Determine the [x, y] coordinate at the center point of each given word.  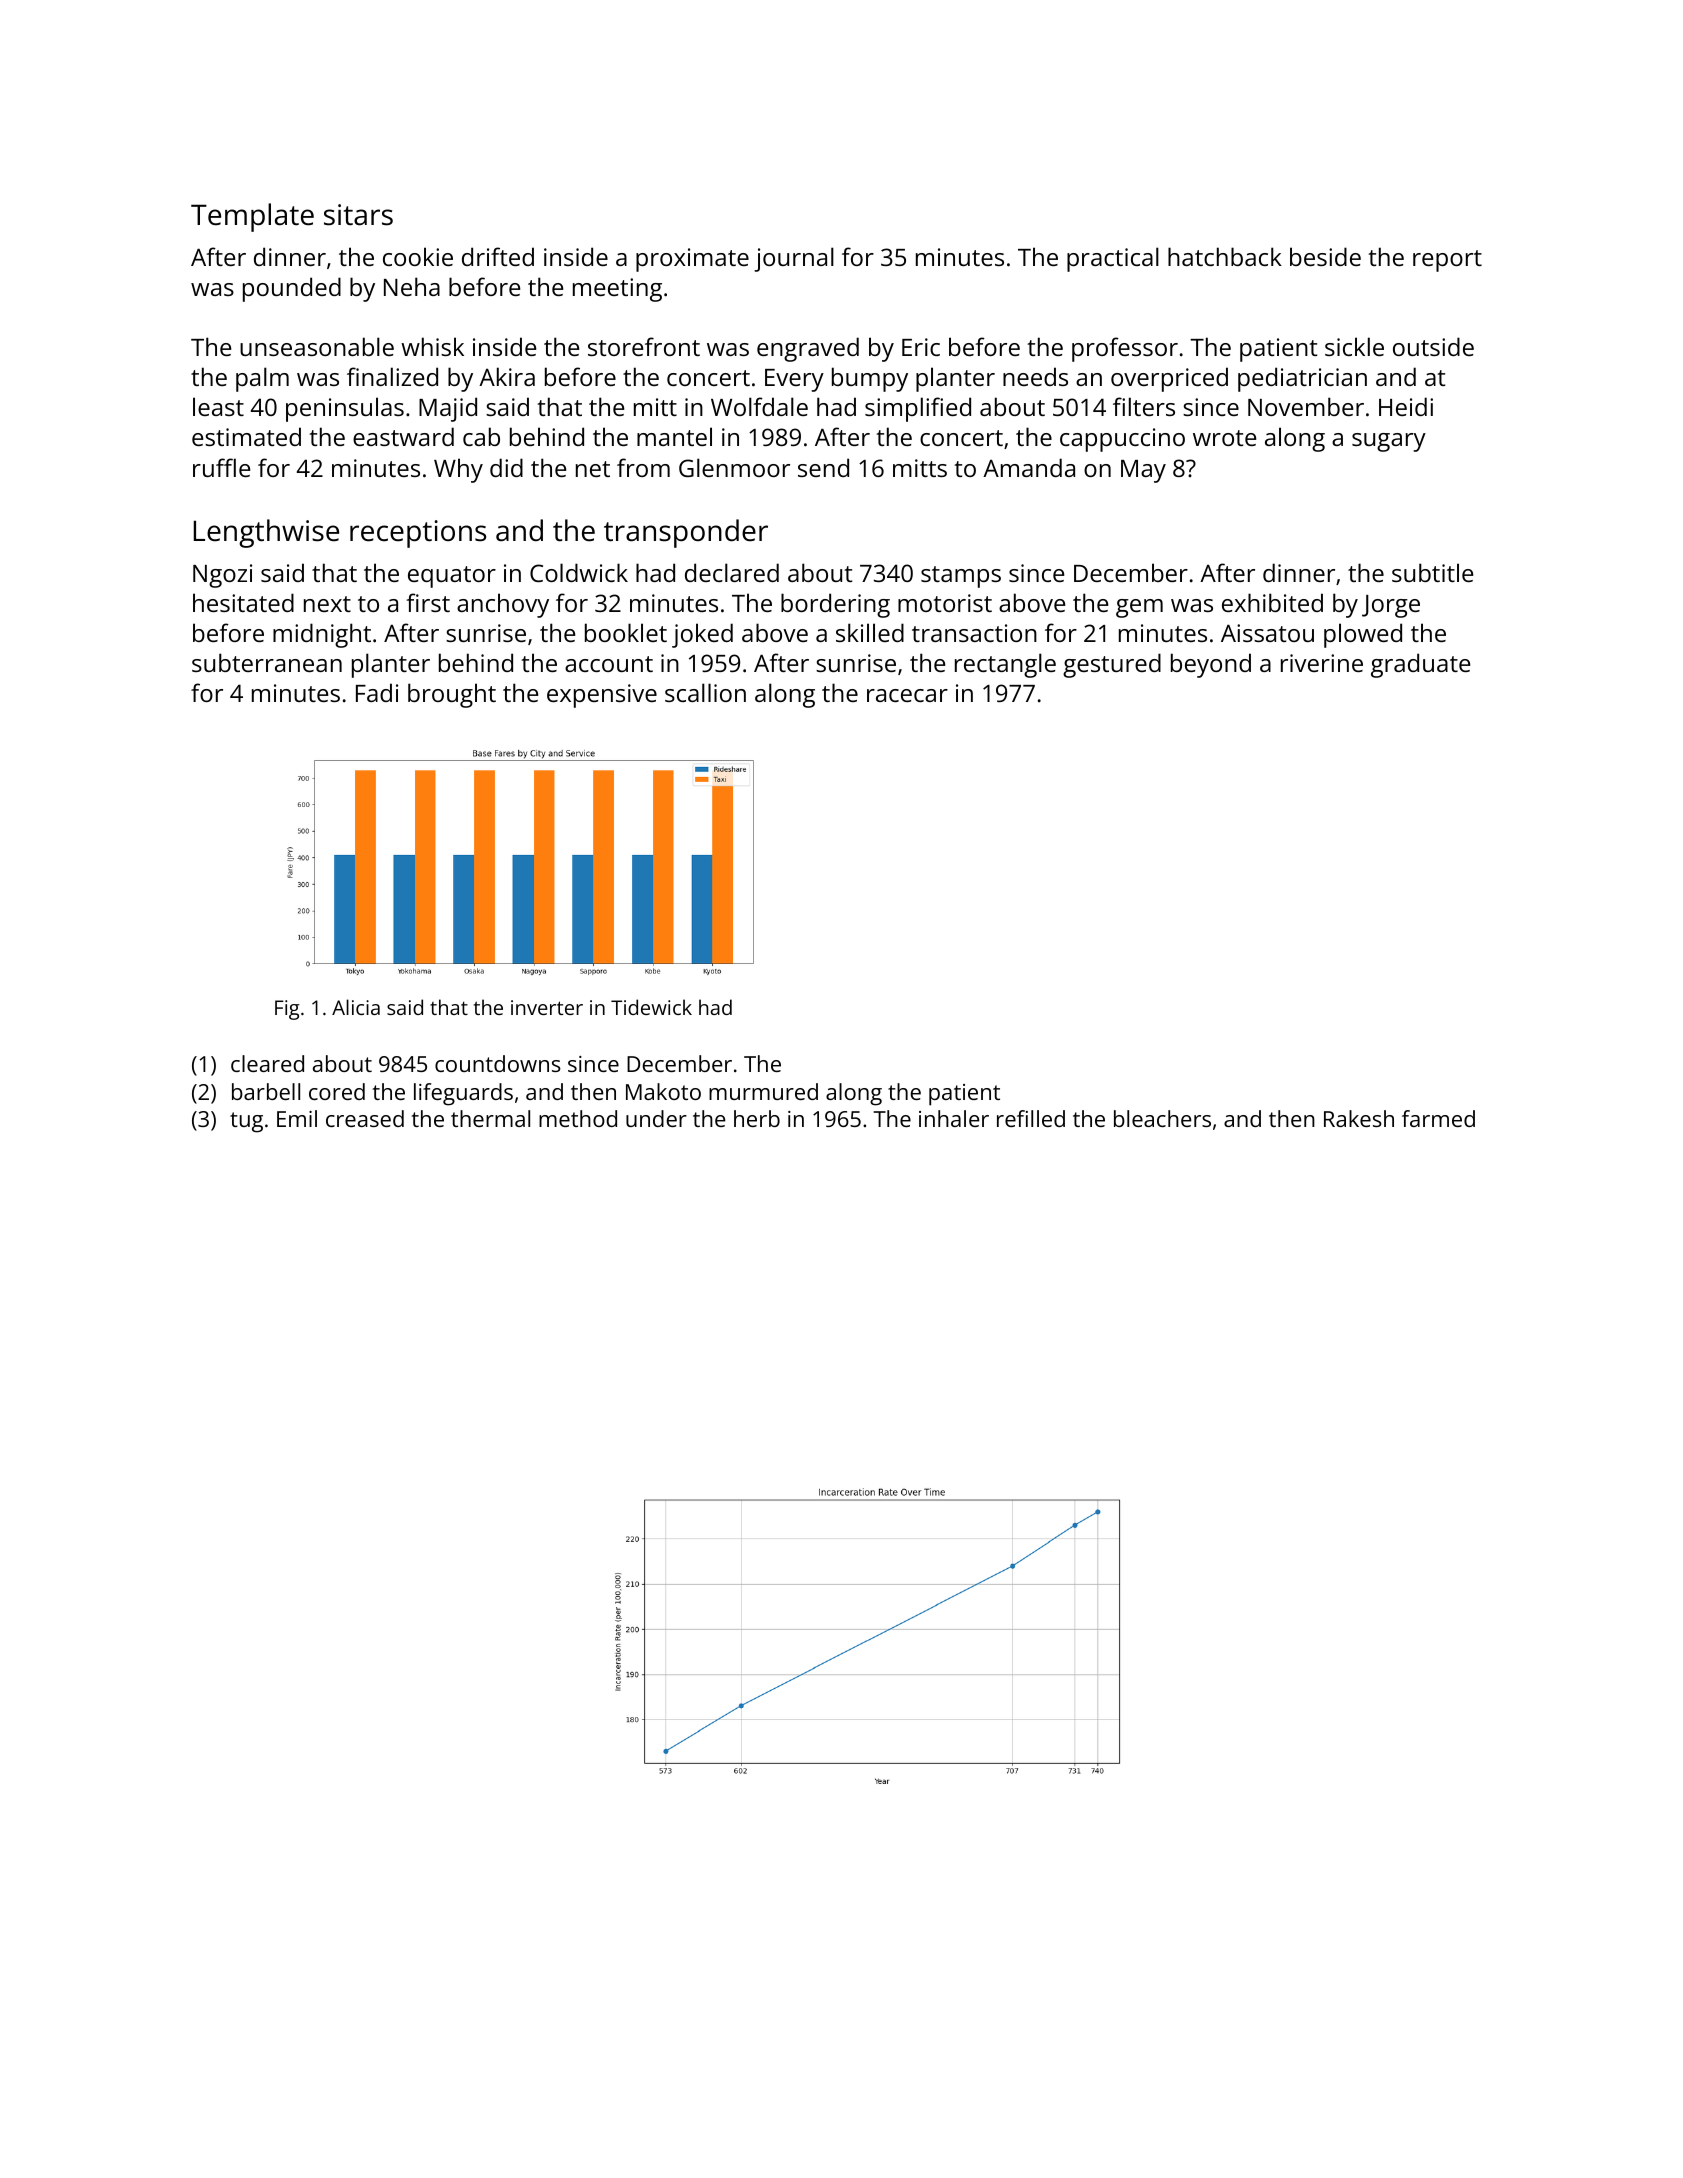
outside [1433, 346]
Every [794, 380]
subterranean [267, 662]
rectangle [1005, 665]
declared [732, 572]
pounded [292, 289]
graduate [1420, 665]
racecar [907, 695]
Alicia [356, 1007]
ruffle [221, 467]
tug [246, 1122]
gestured [1112, 665]
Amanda [1029, 467]
